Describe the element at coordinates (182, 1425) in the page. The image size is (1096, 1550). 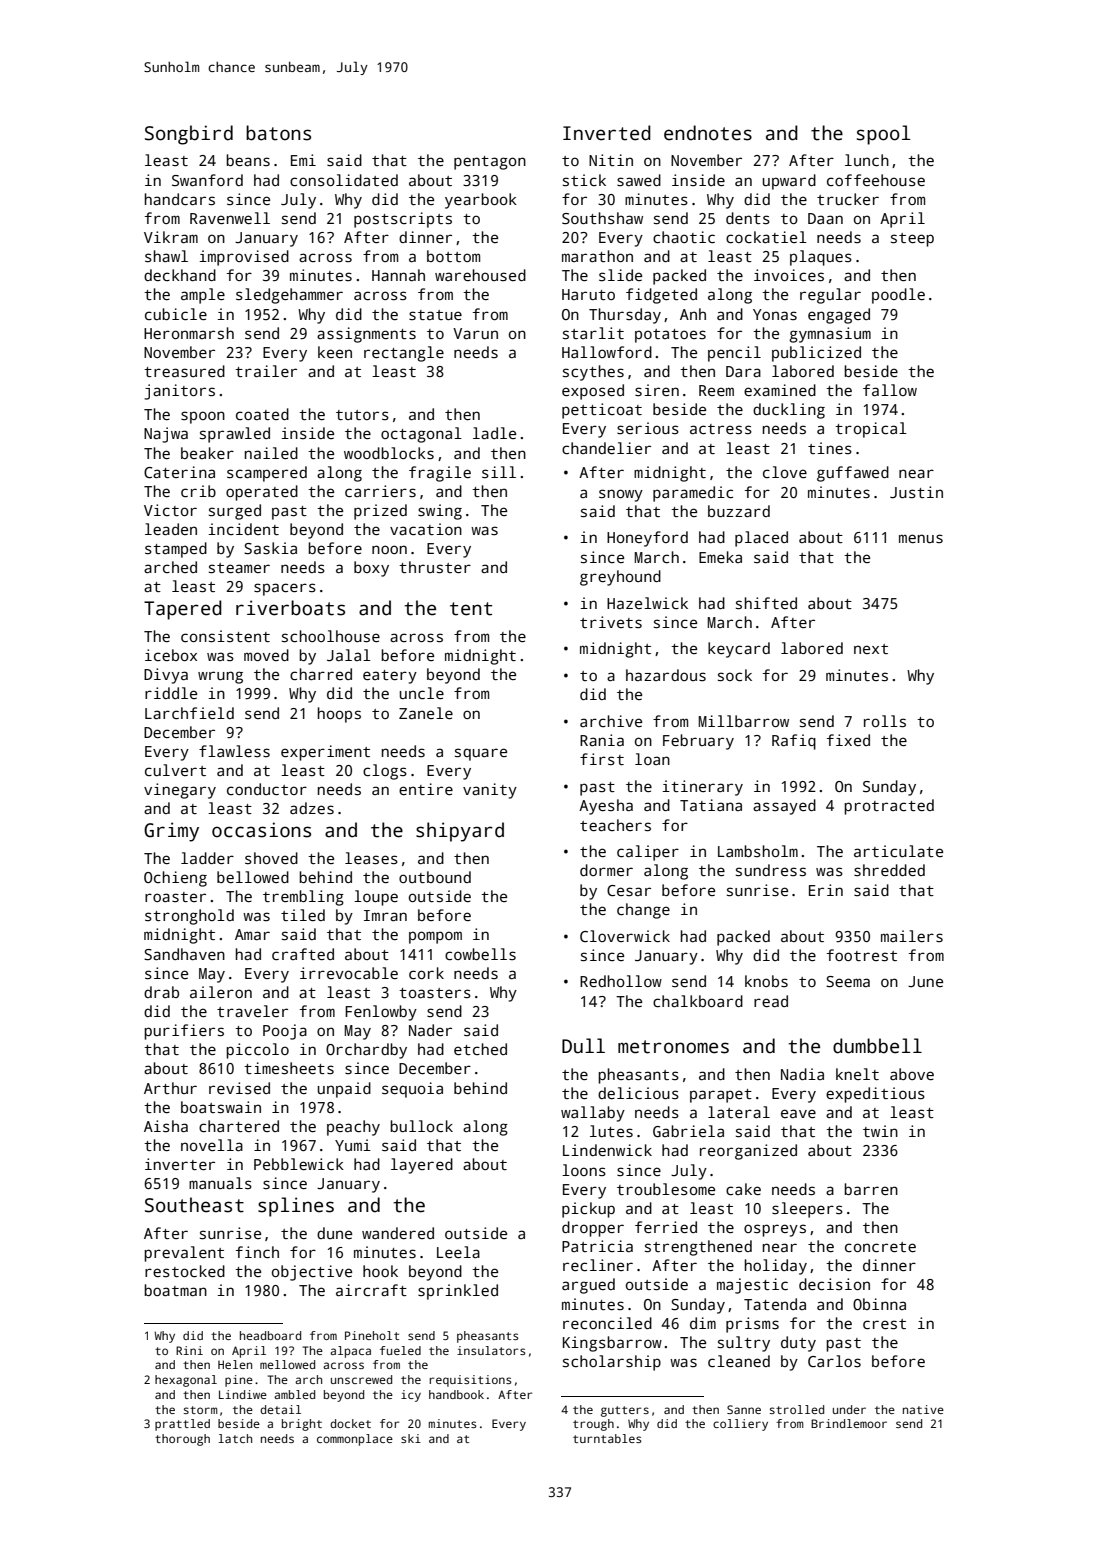
I see `prattled` at that location.
